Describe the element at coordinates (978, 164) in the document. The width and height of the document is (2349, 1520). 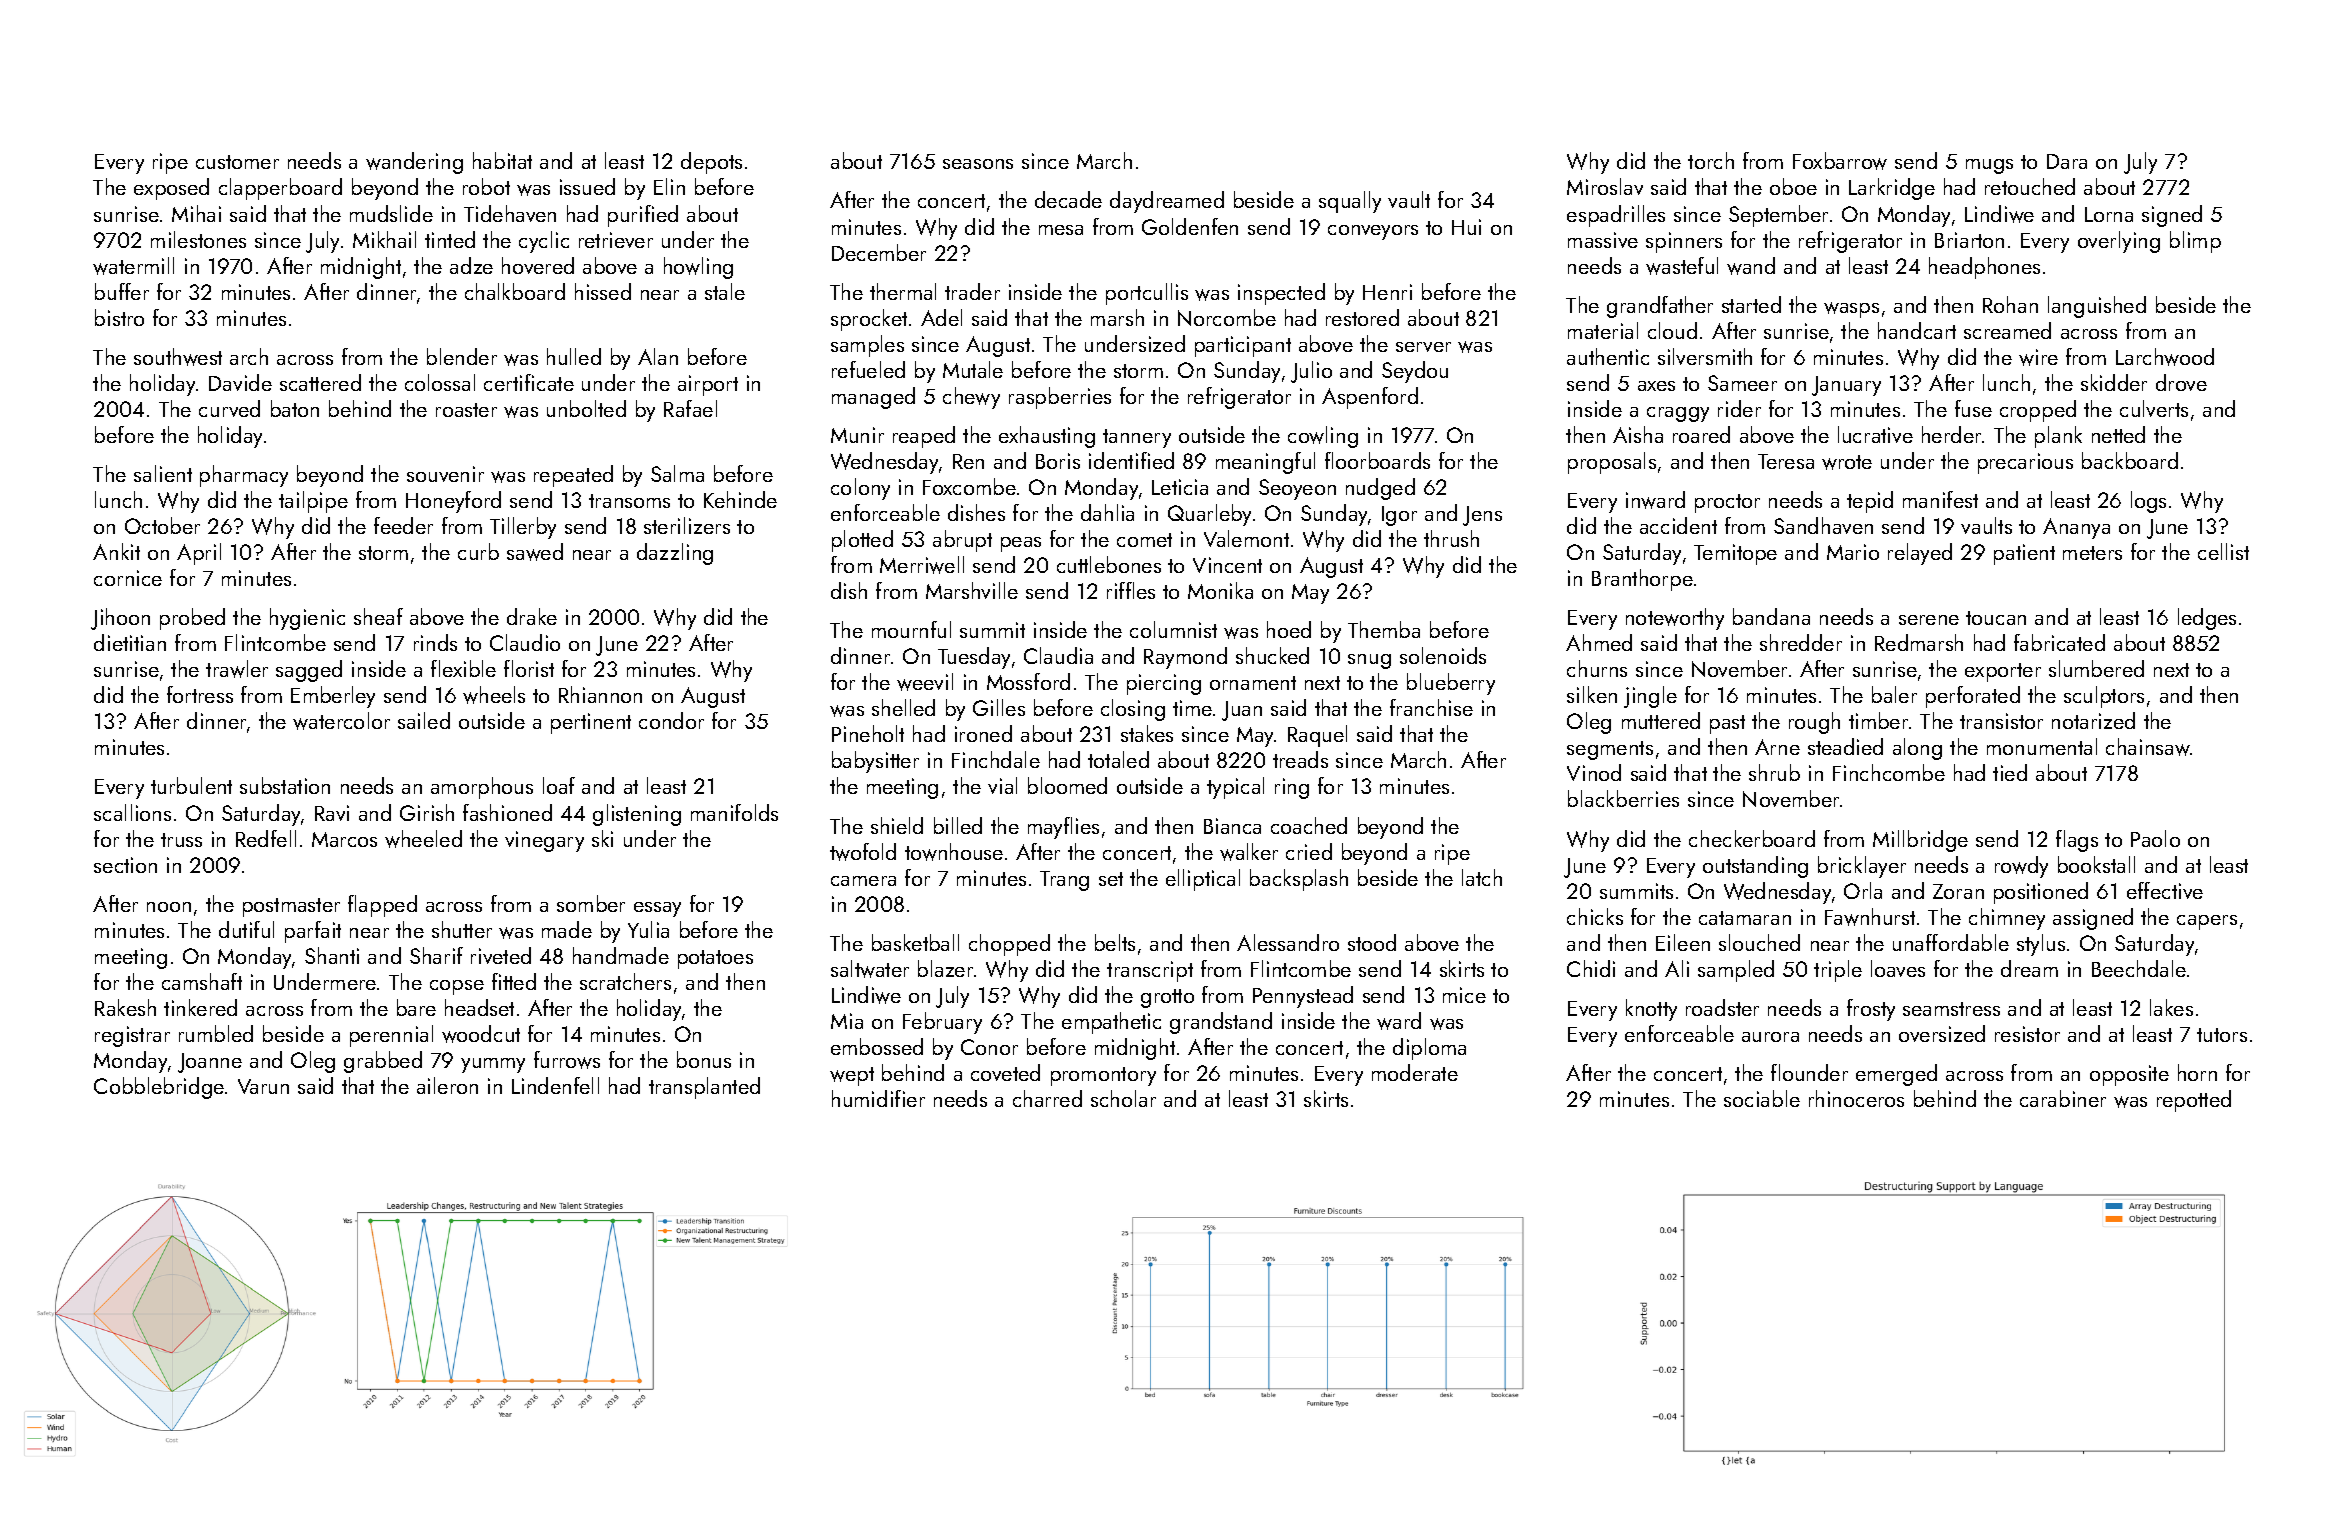
I see `seasons` at that location.
